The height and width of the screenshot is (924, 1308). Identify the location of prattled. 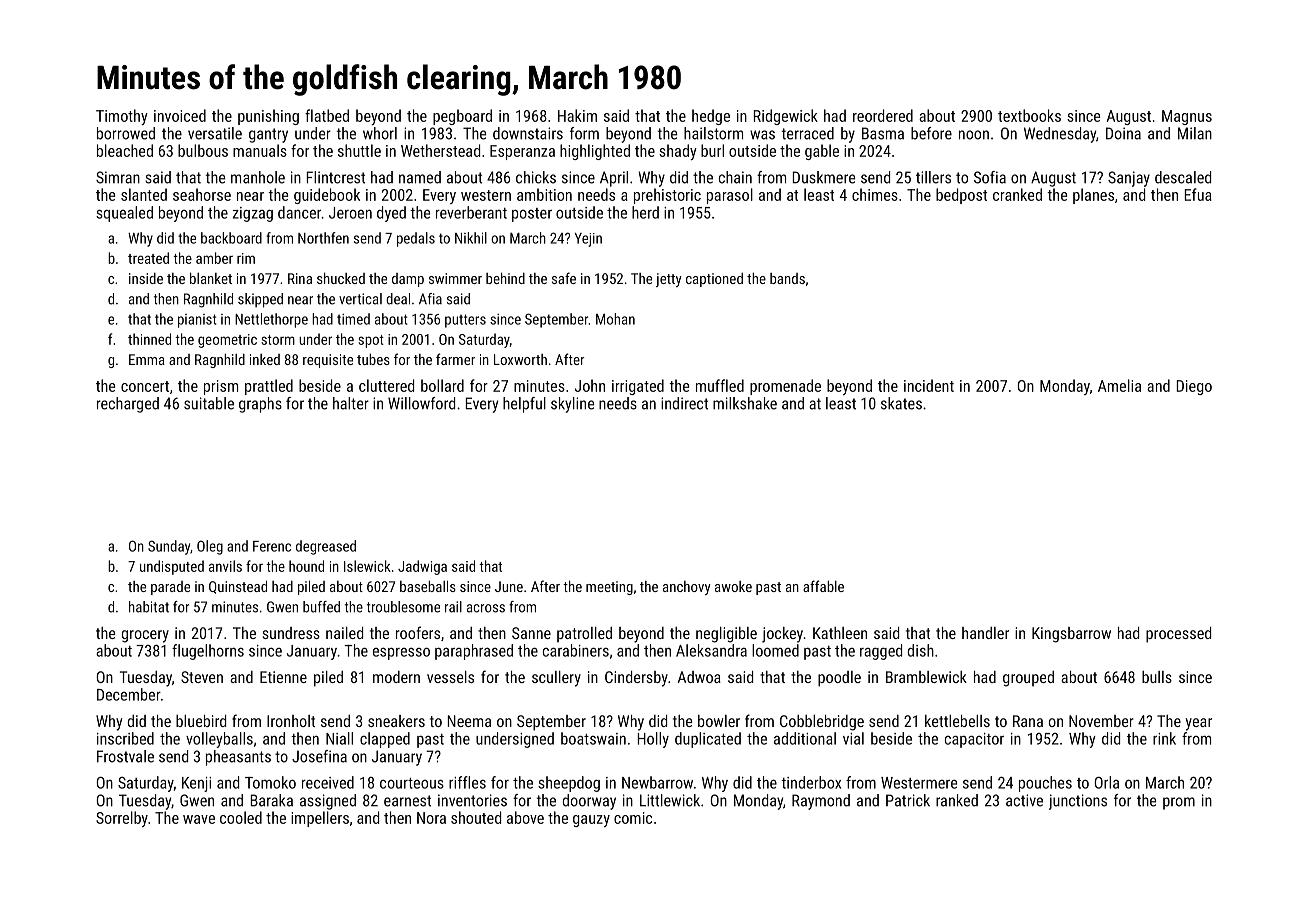
(269, 387).
